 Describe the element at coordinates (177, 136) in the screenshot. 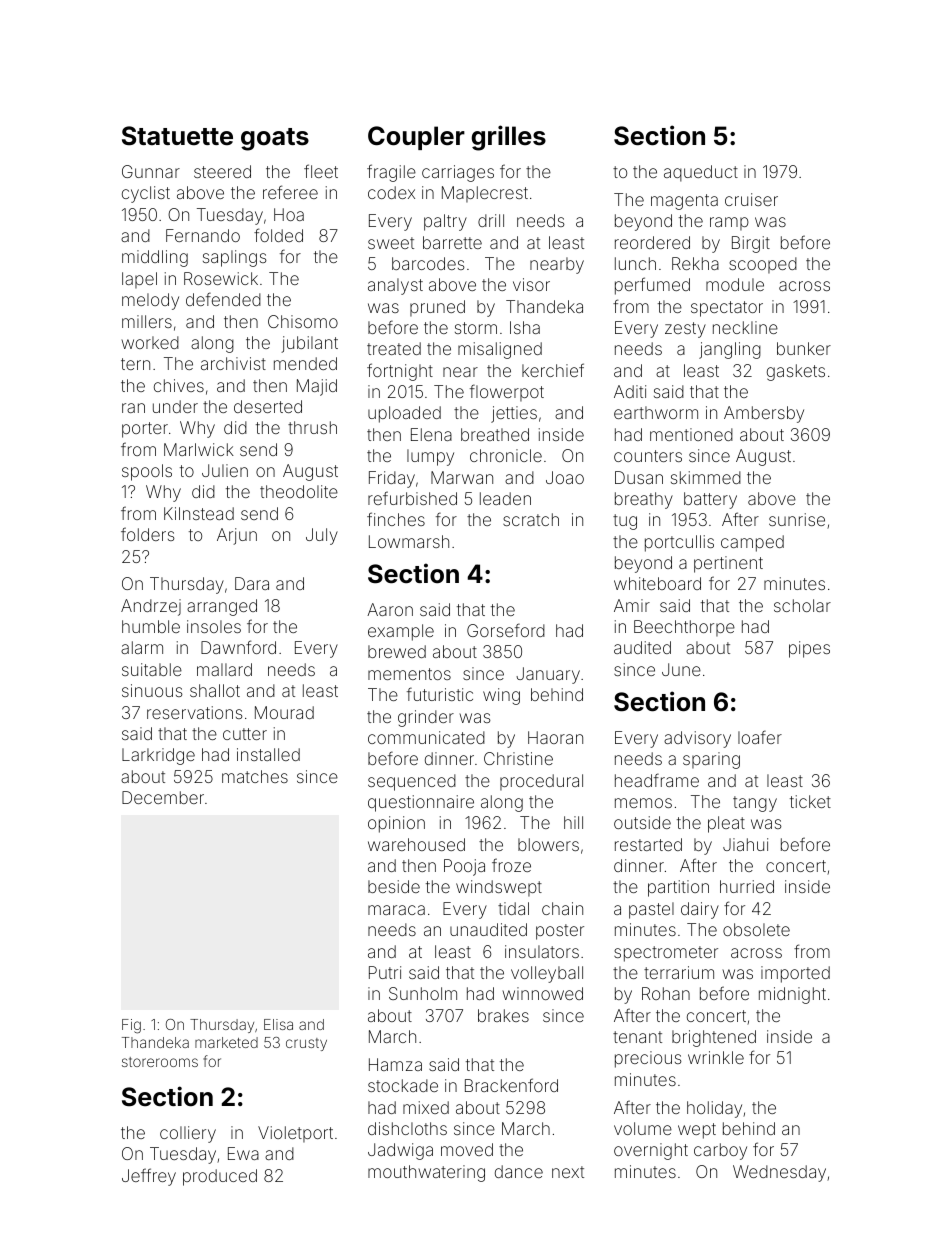

I see `Statuette` at that location.
